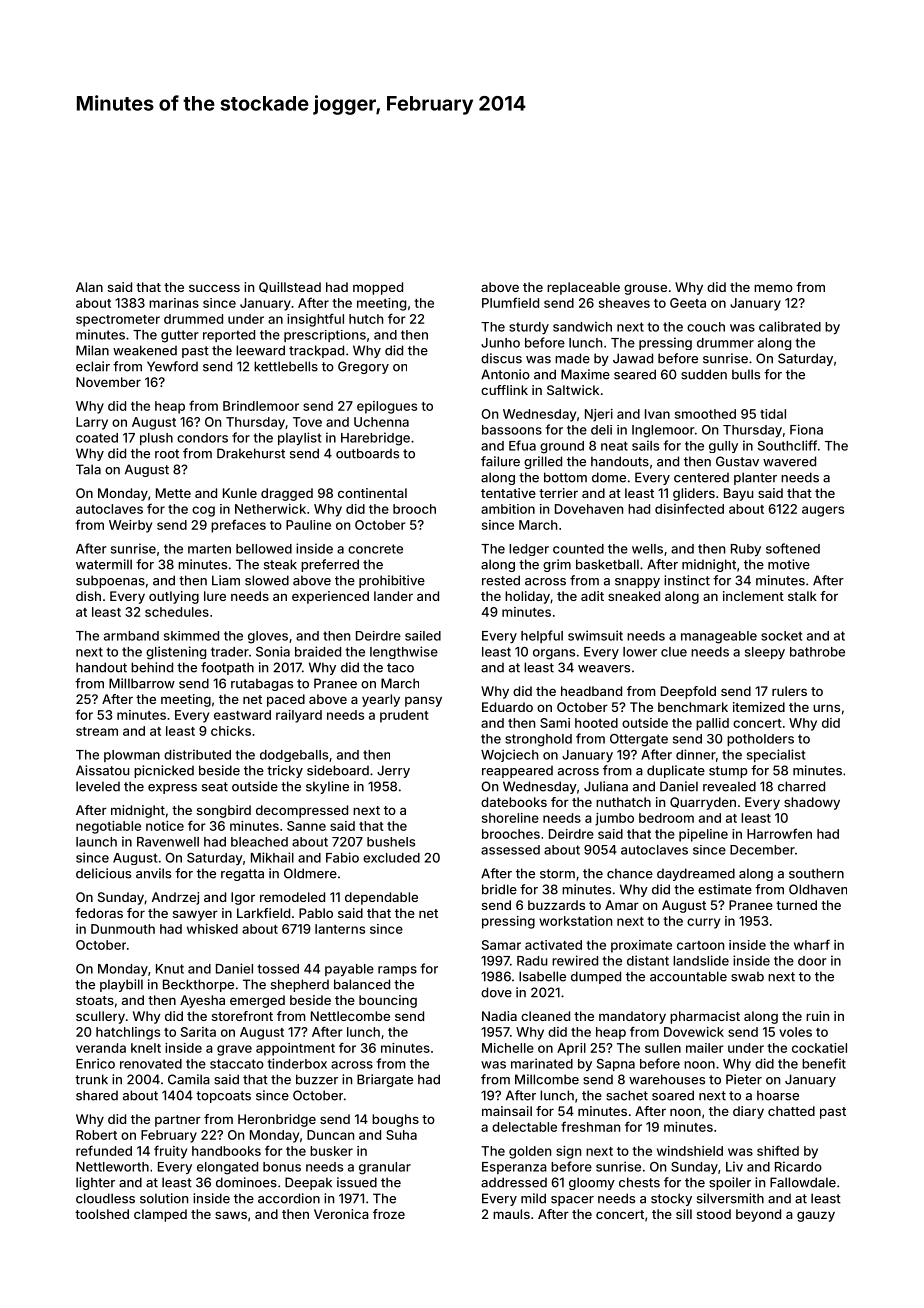 The width and height of the image is (924, 1308). Describe the element at coordinates (342, 857) in the image. I see `Fabio` at that location.
